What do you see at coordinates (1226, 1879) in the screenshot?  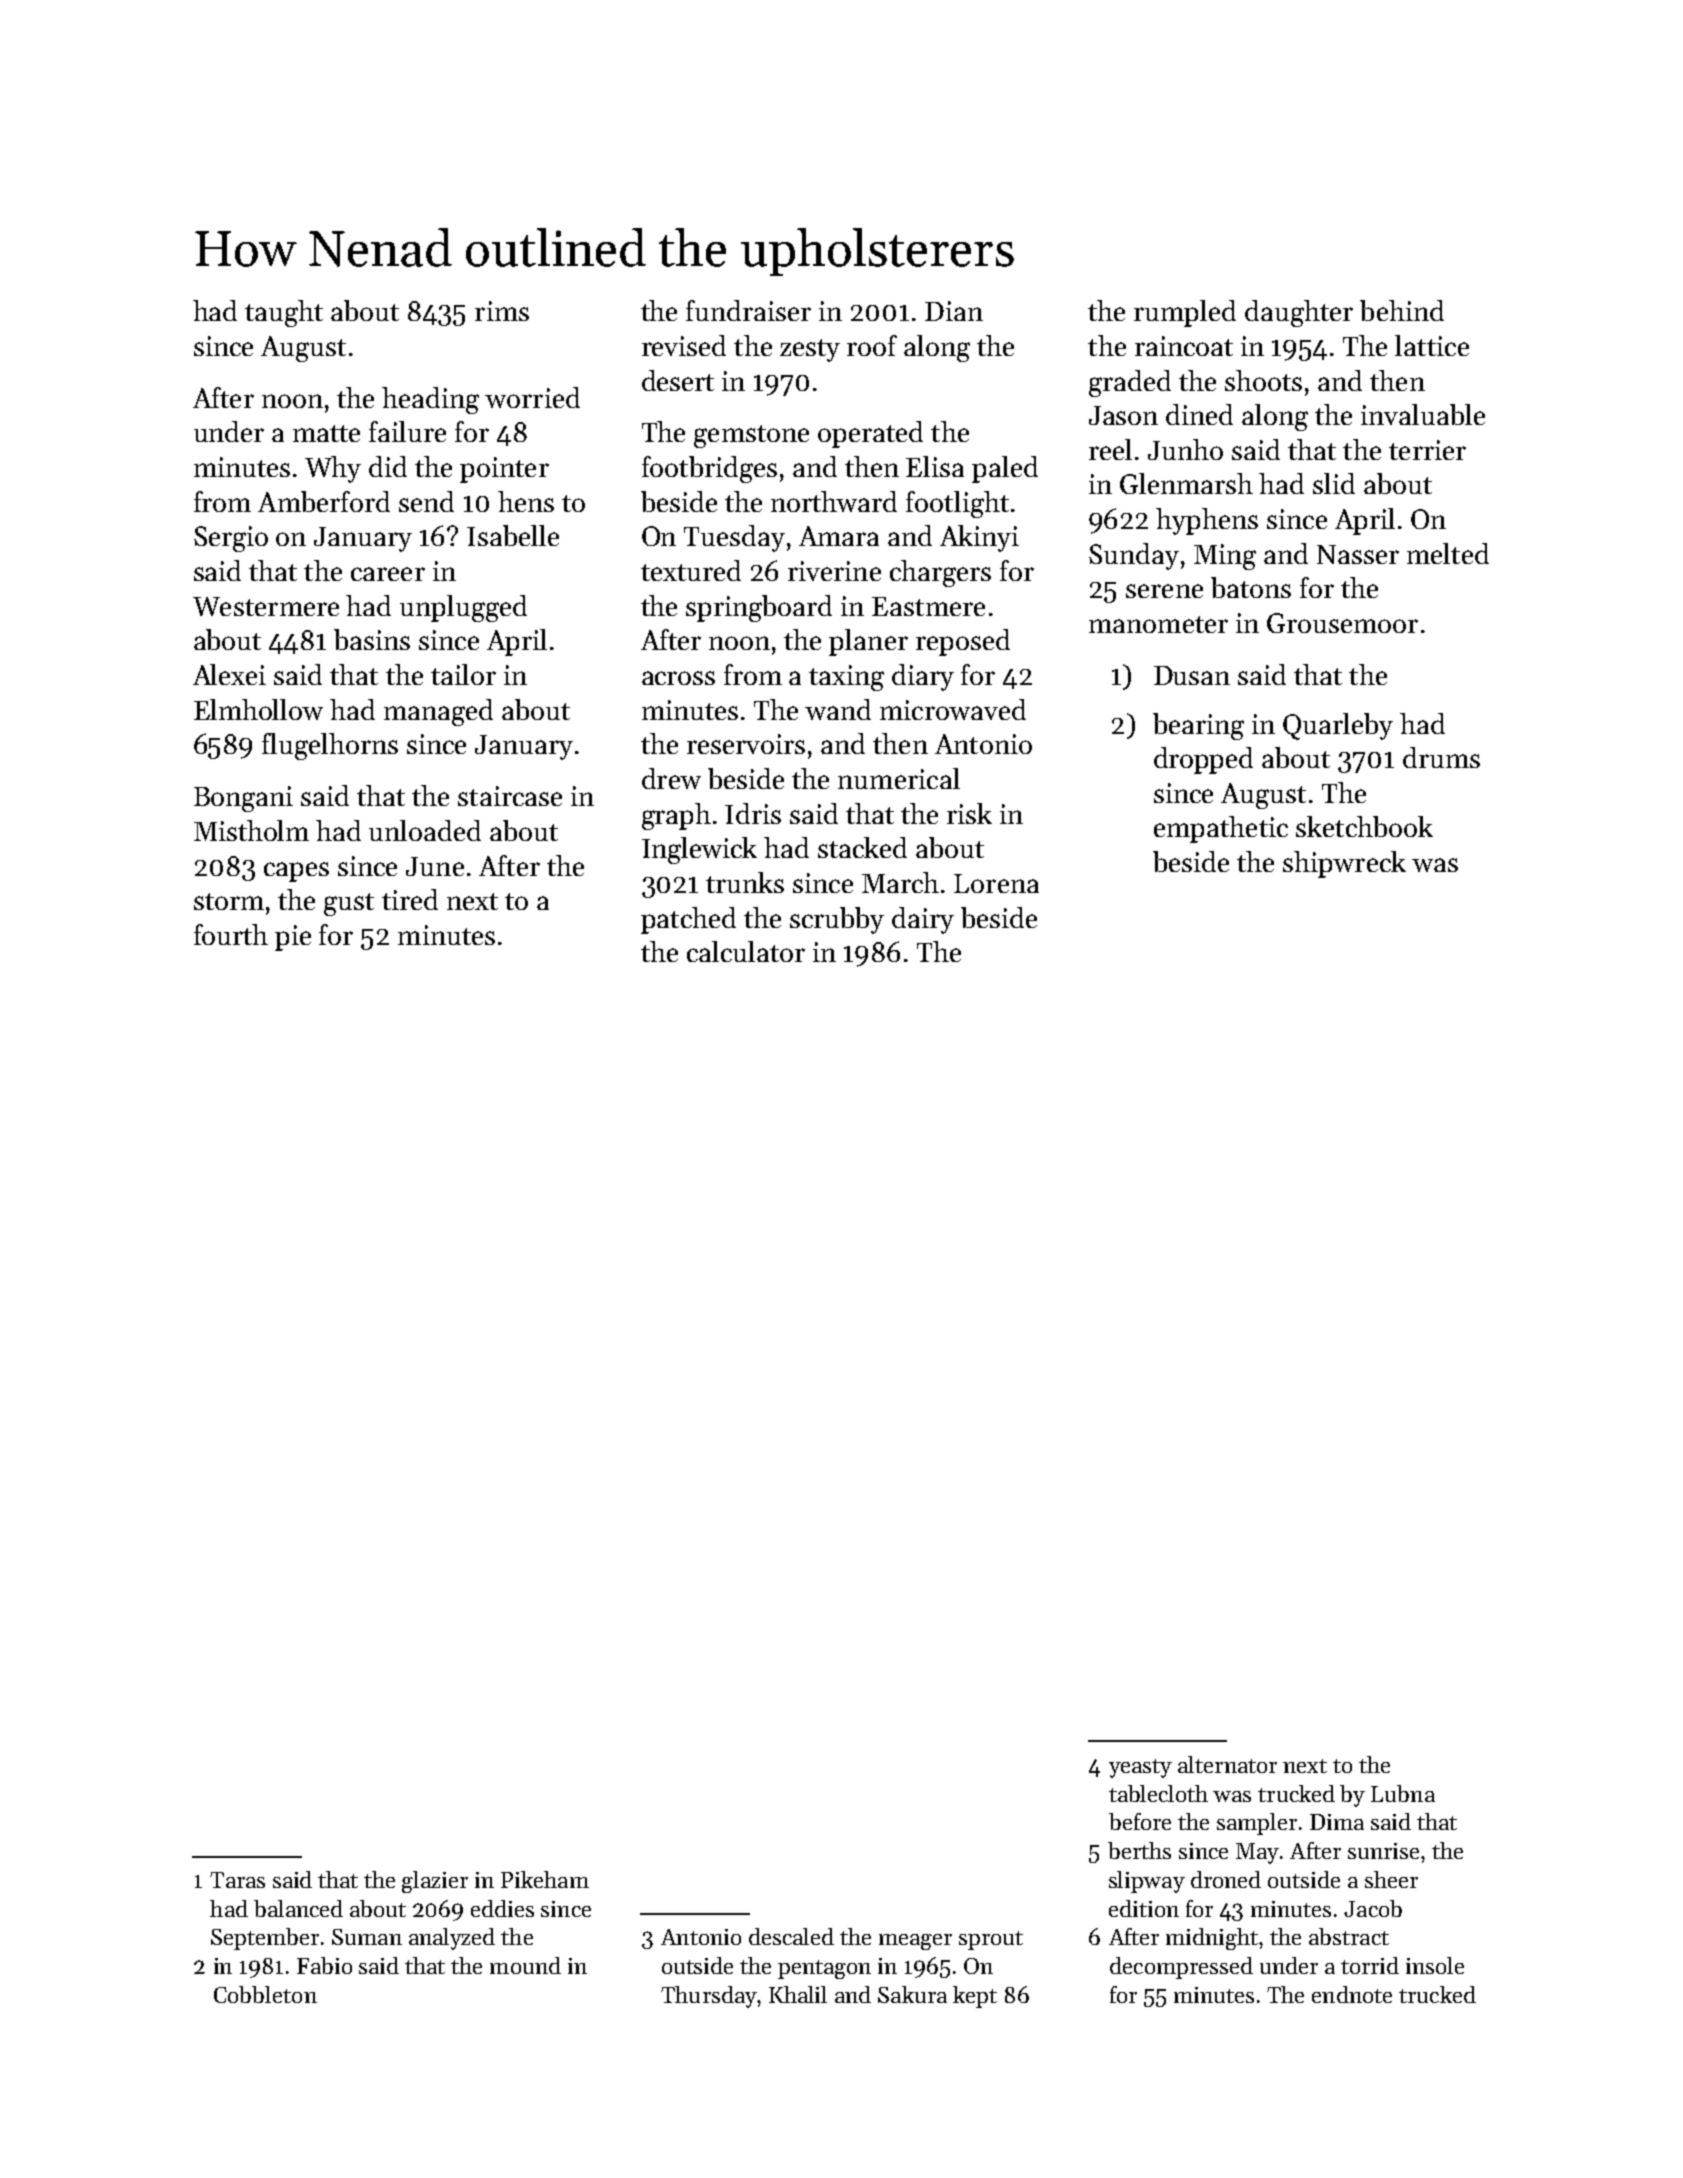 I see `droned` at bounding box center [1226, 1879].
